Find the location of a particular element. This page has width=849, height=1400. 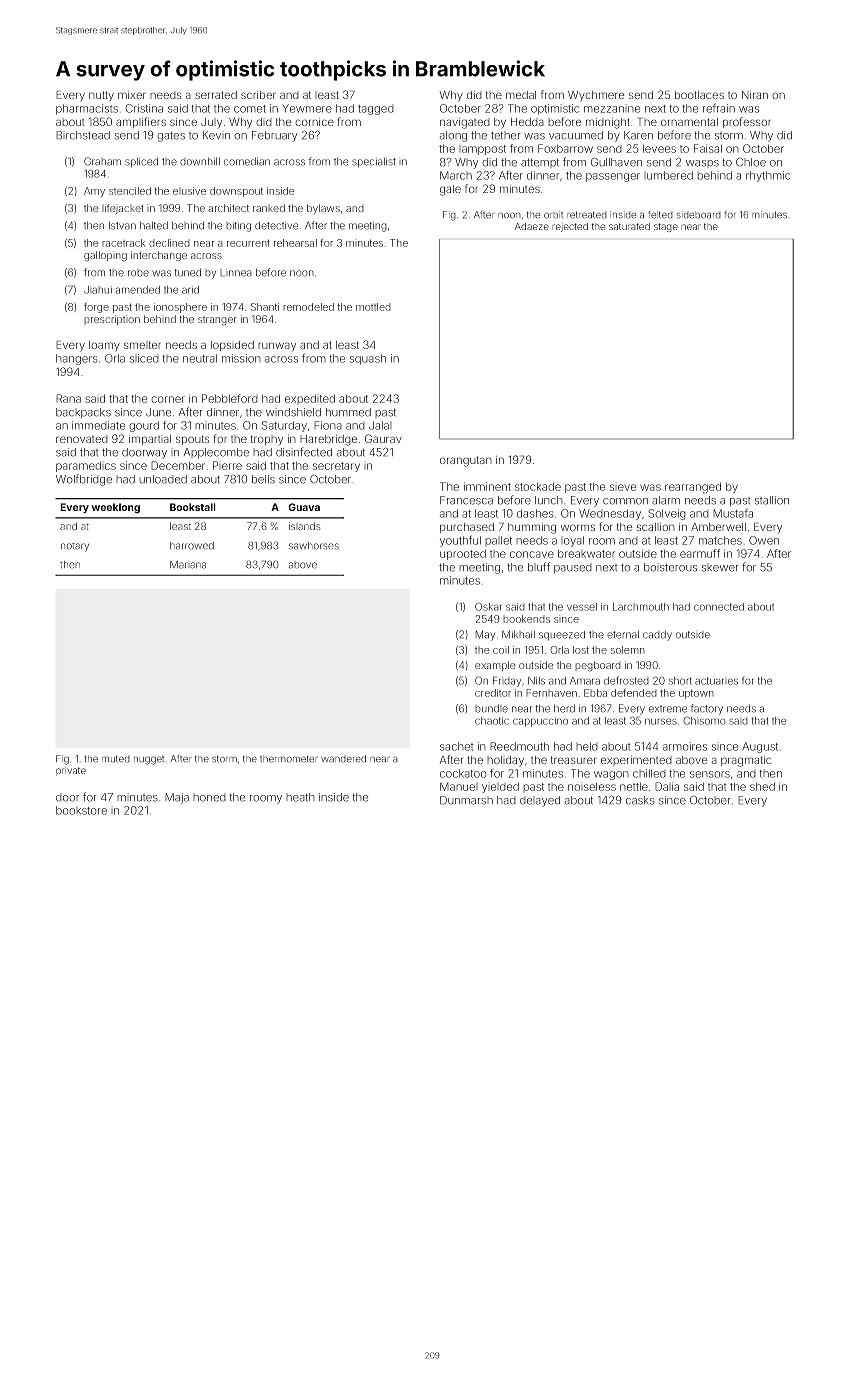

Mikhail is located at coordinates (518, 634).
